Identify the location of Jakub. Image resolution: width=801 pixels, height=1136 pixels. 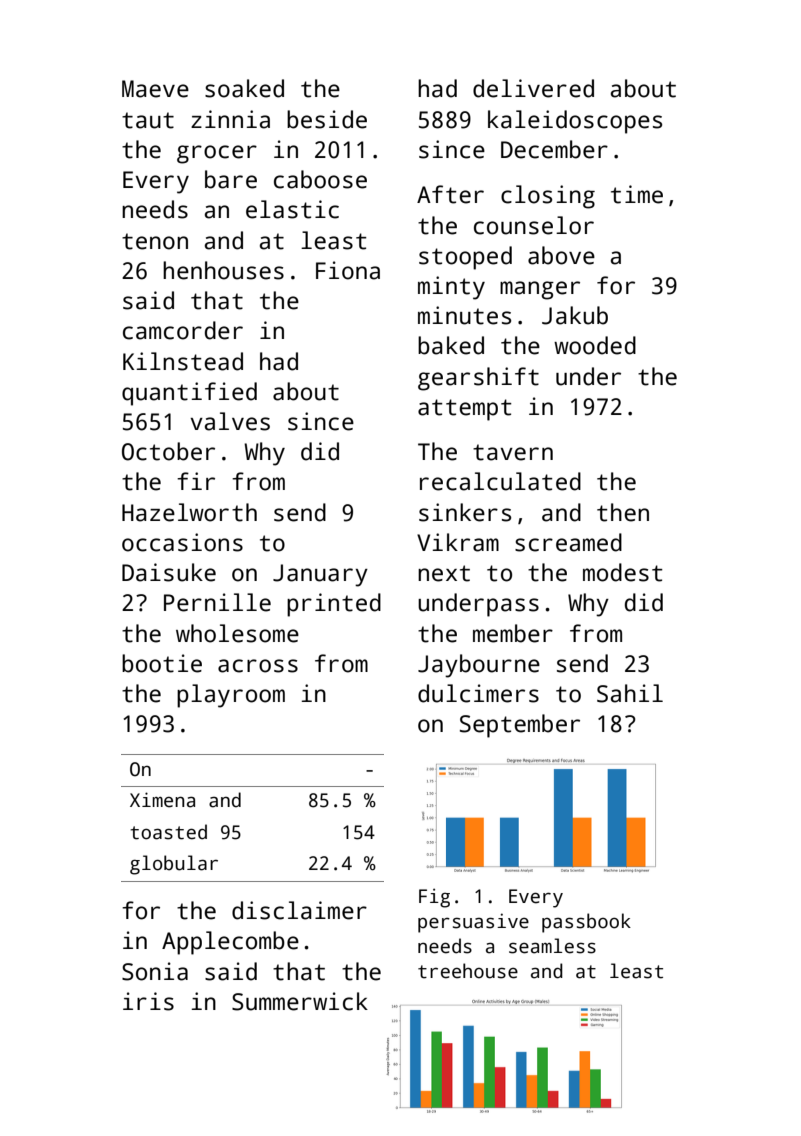
(575, 315).
